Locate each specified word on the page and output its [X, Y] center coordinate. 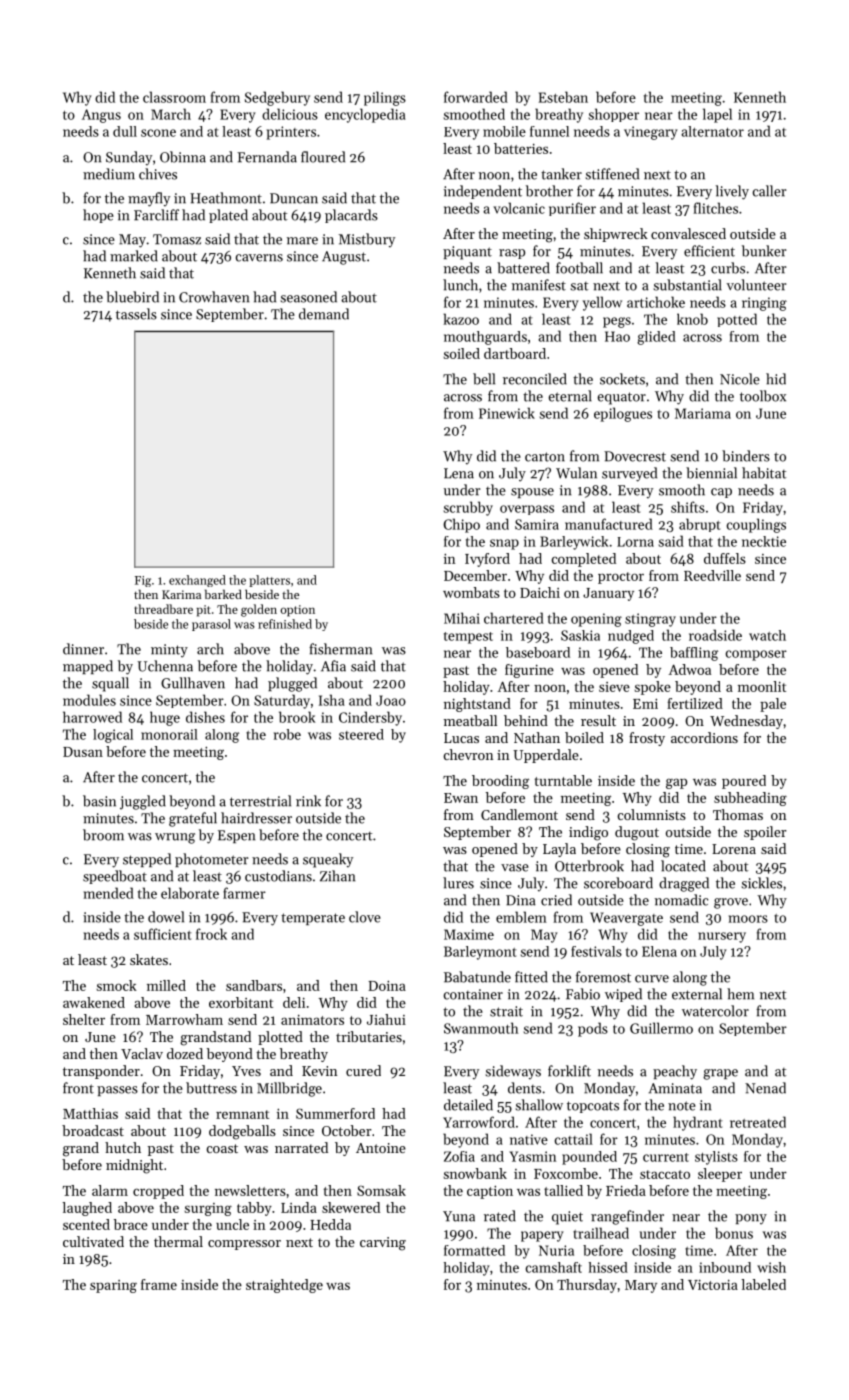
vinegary [651, 133]
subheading [750, 799]
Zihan [337, 876]
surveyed [629, 474]
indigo [588, 833]
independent [483, 192]
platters [269, 581]
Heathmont [226, 198]
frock [211, 934]
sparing [113, 1286]
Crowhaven [214, 297]
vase [515, 868]
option [297, 611]
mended [109, 893]
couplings [756, 525]
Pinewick [507, 413]
